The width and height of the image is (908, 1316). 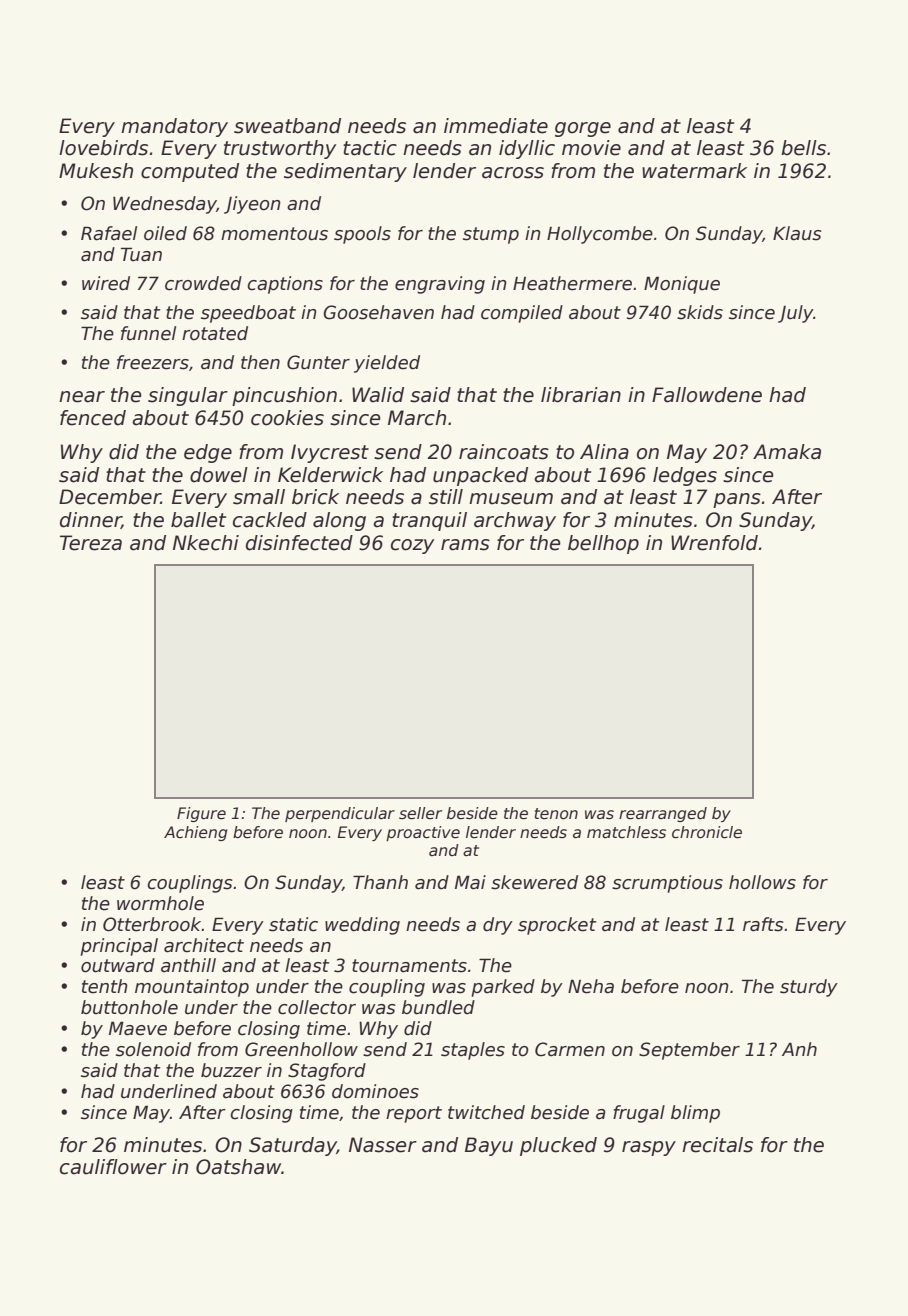 What do you see at coordinates (103, 148) in the image?
I see `lovebirds` at bounding box center [103, 148].
